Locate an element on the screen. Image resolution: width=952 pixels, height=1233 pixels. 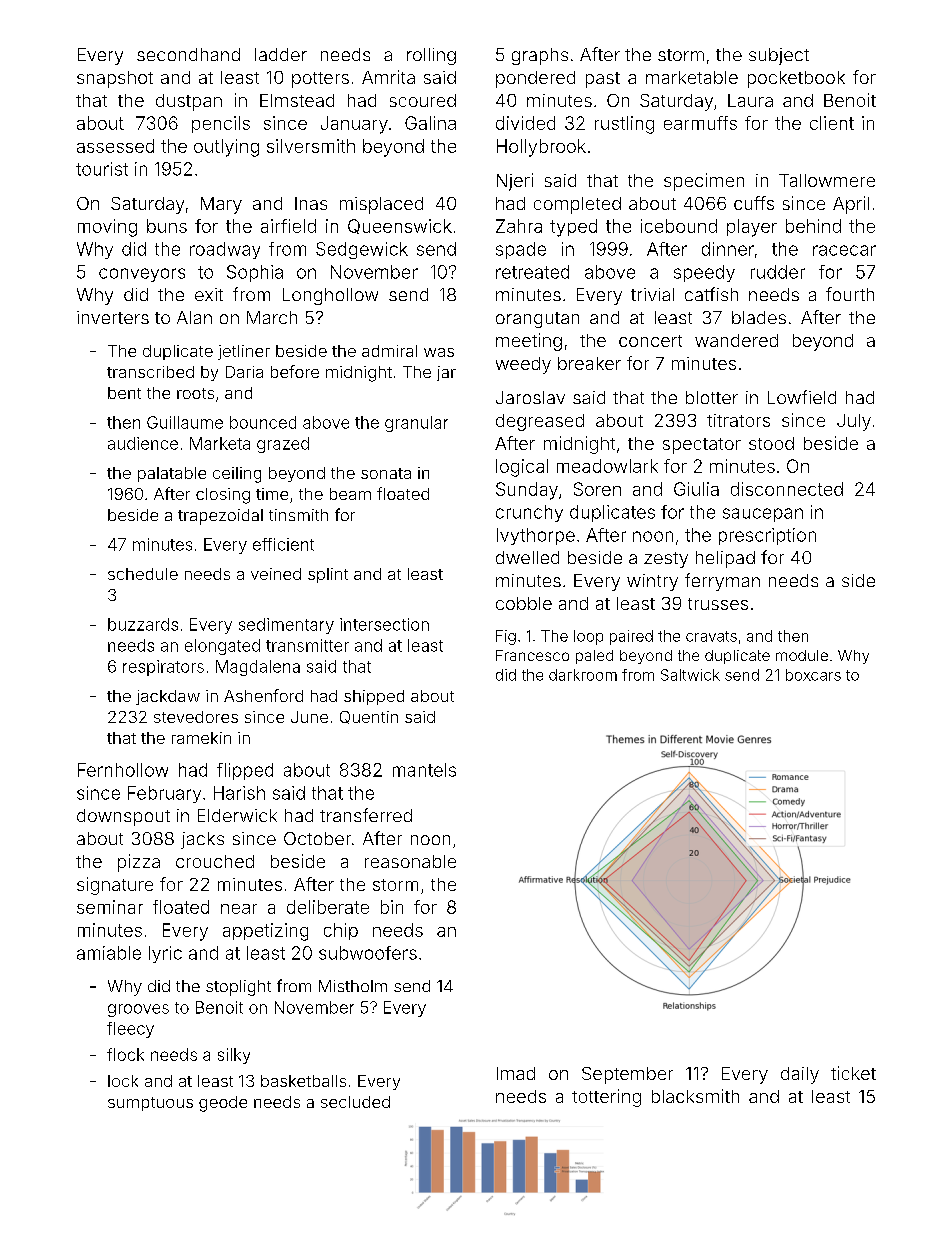
efficient is located at coordinates (283, 544).
